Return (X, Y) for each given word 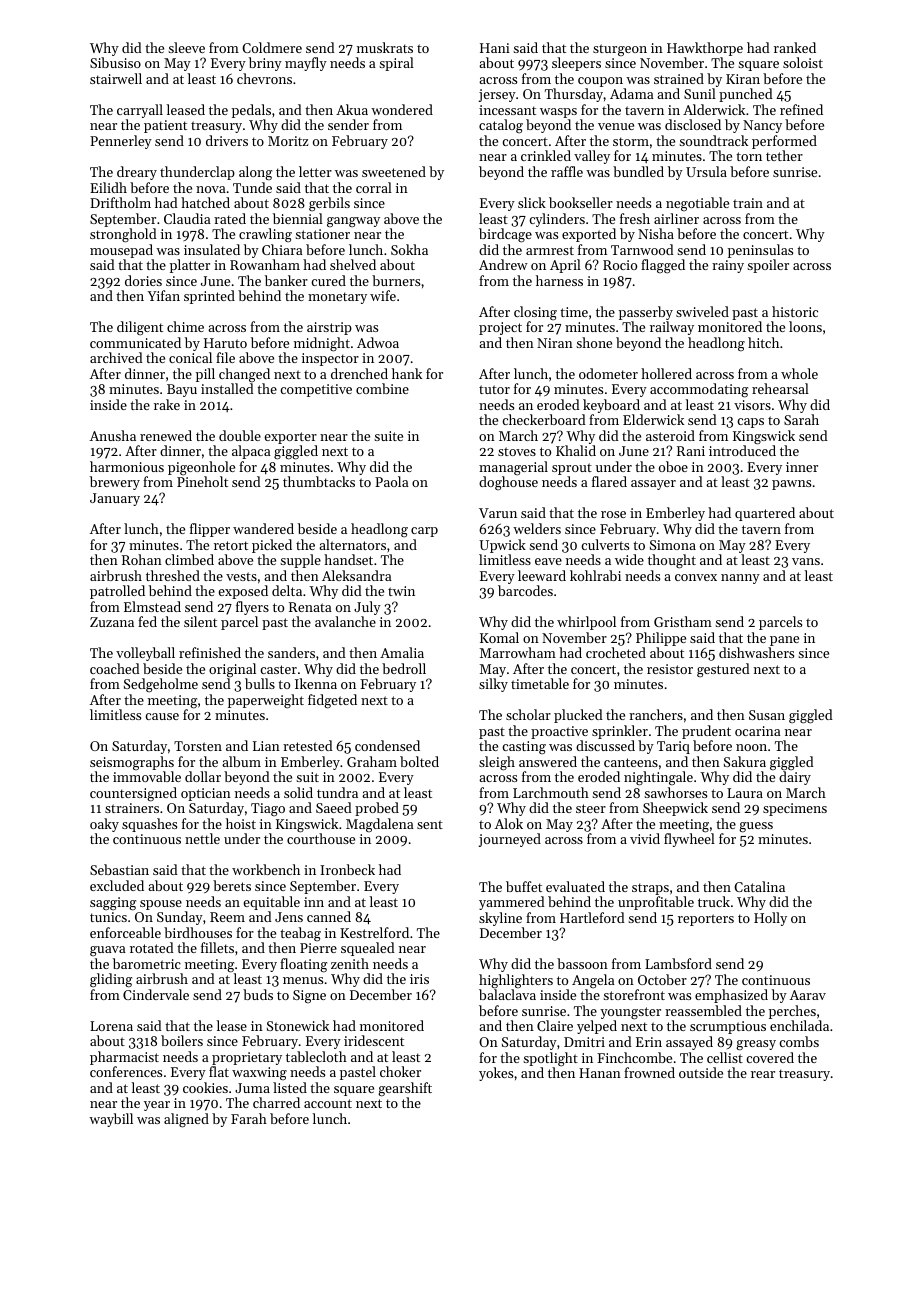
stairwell (116, 78)
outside (701, 1072)
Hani (495, 48)
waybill (111, 1120)
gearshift (405, 1089)
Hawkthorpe (705, 49)
